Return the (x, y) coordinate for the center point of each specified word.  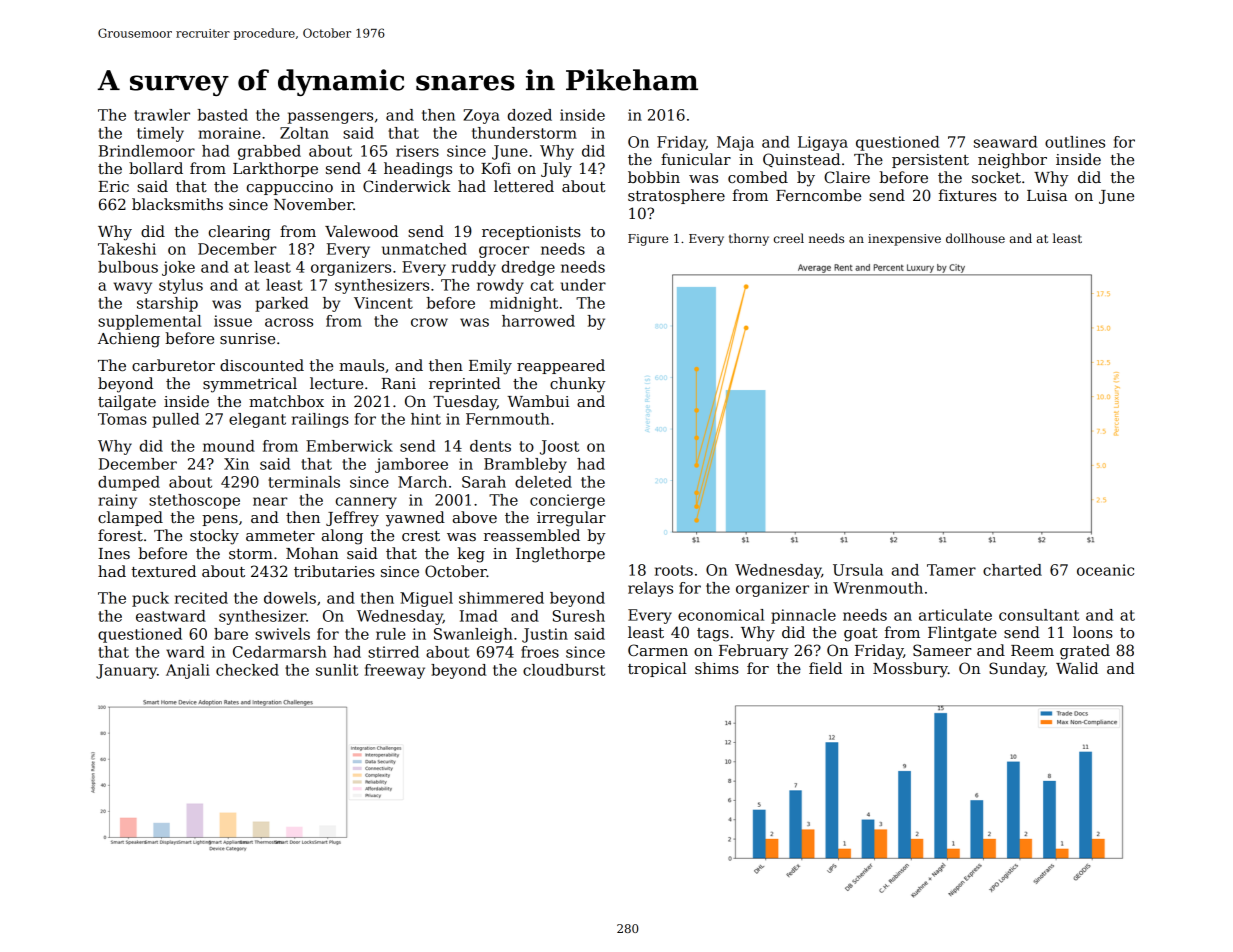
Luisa (1047, 195)
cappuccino (290, 188)
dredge (528, 268)
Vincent (383, 303)
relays (650, 589)
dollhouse (975, 238)
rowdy (500, 286)
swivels (282, 634)
